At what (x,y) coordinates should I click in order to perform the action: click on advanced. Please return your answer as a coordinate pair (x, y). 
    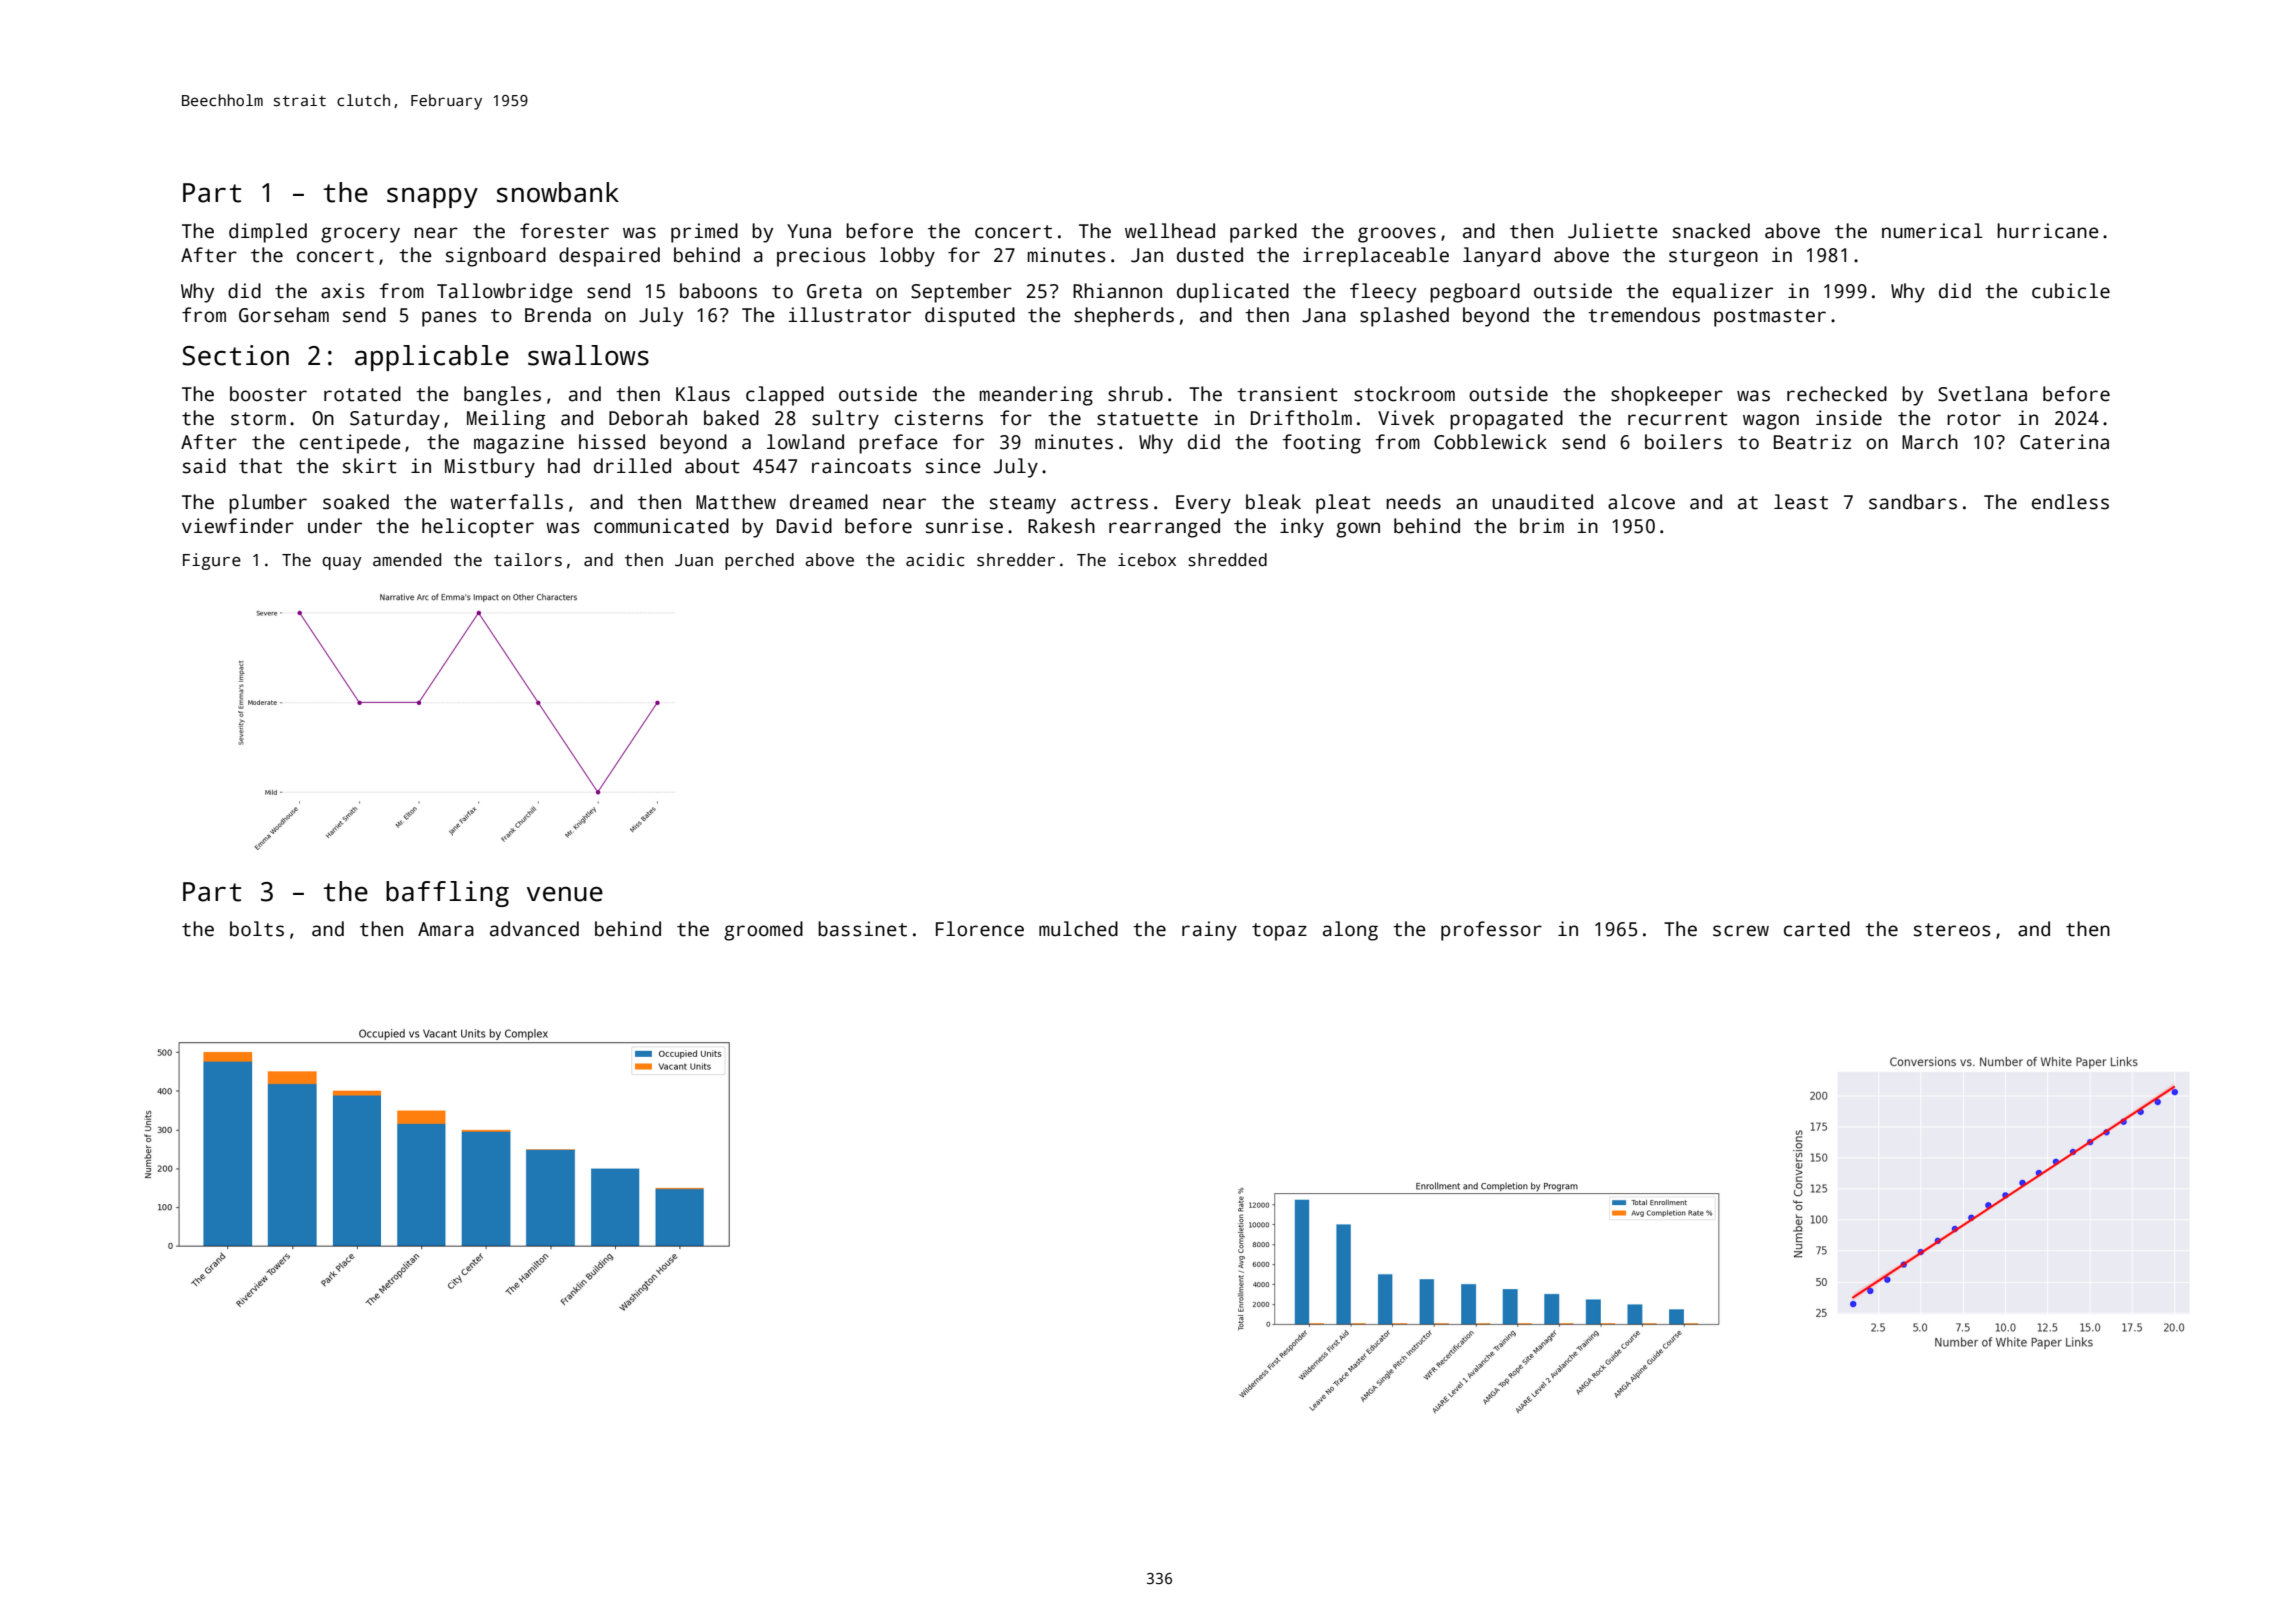
    Looking at the image, I should click on (534, 929).
